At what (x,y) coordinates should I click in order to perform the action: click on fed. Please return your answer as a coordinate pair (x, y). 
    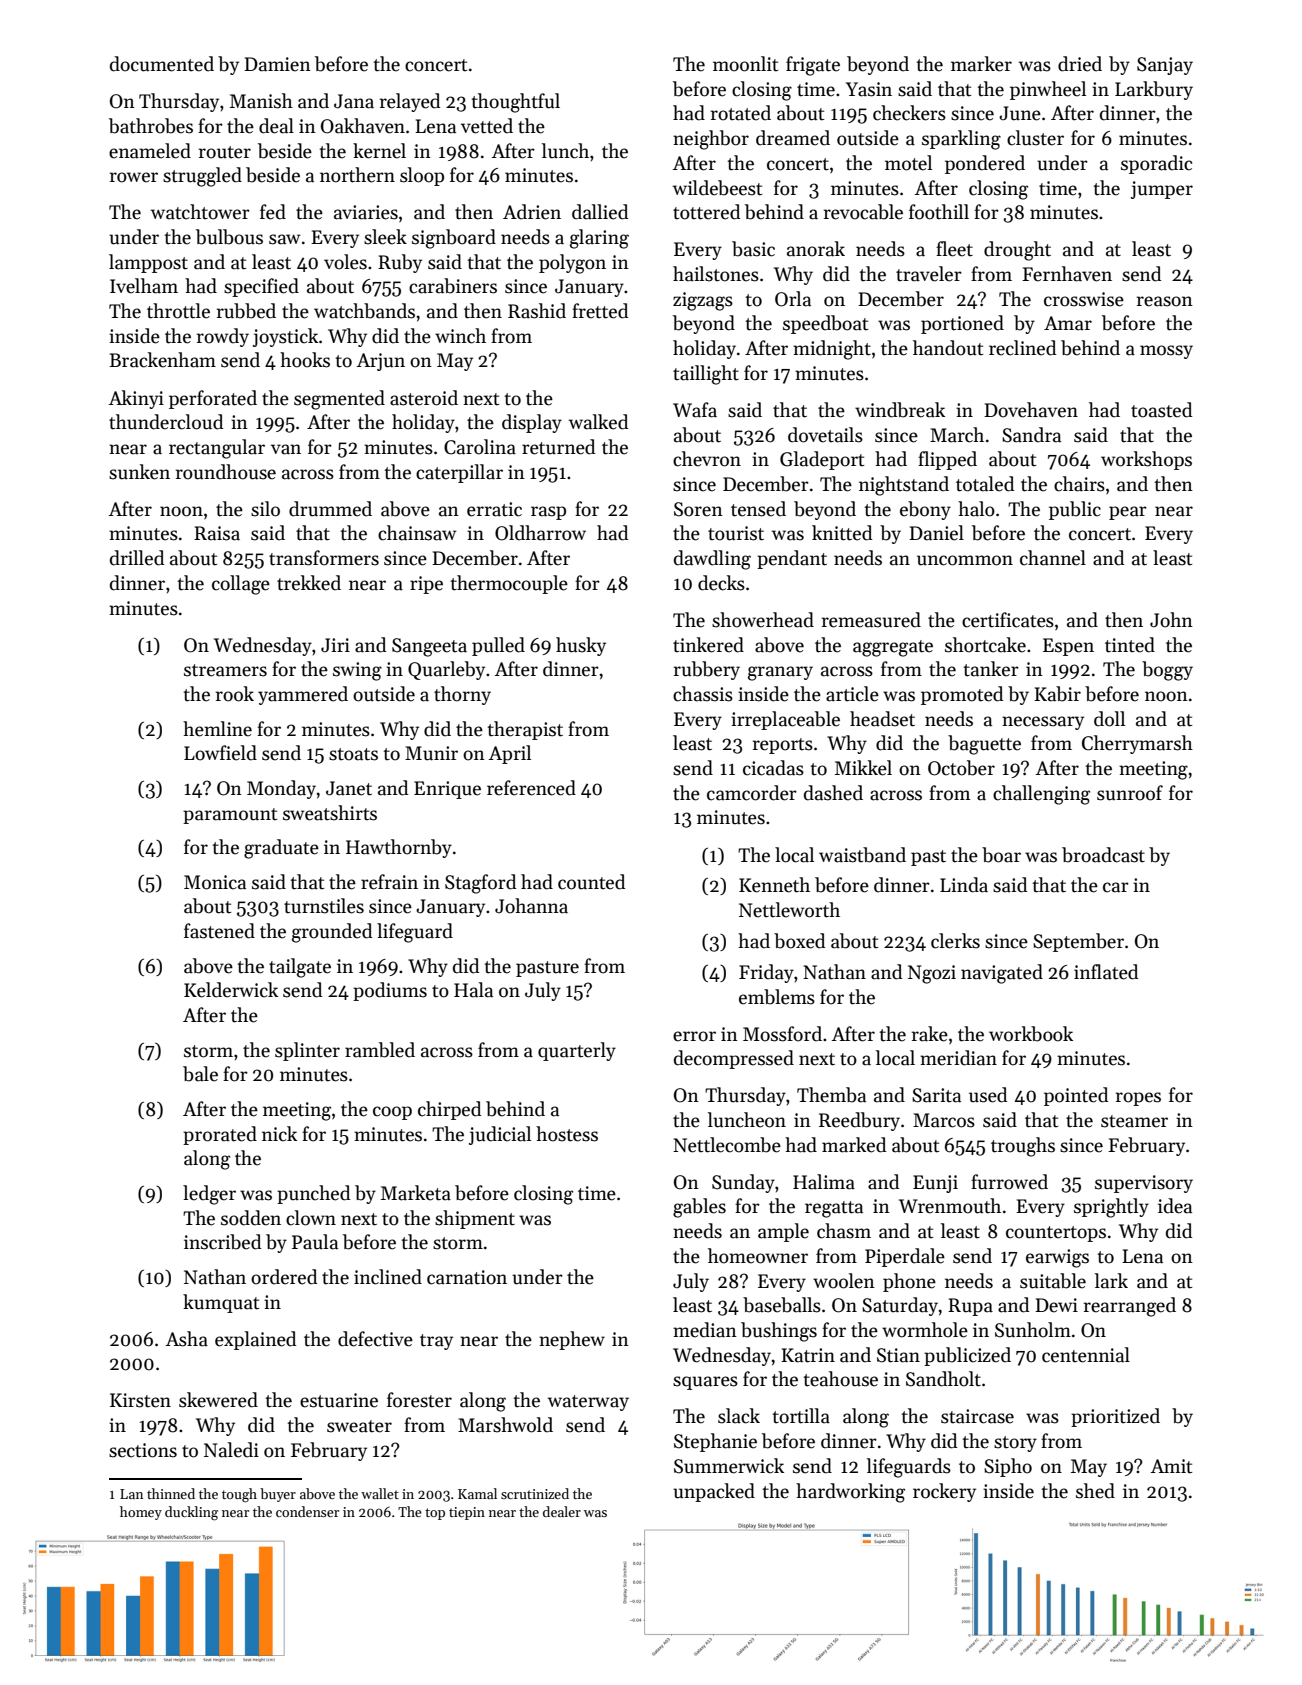
    Looking at the image, I should click on (273, 212).
